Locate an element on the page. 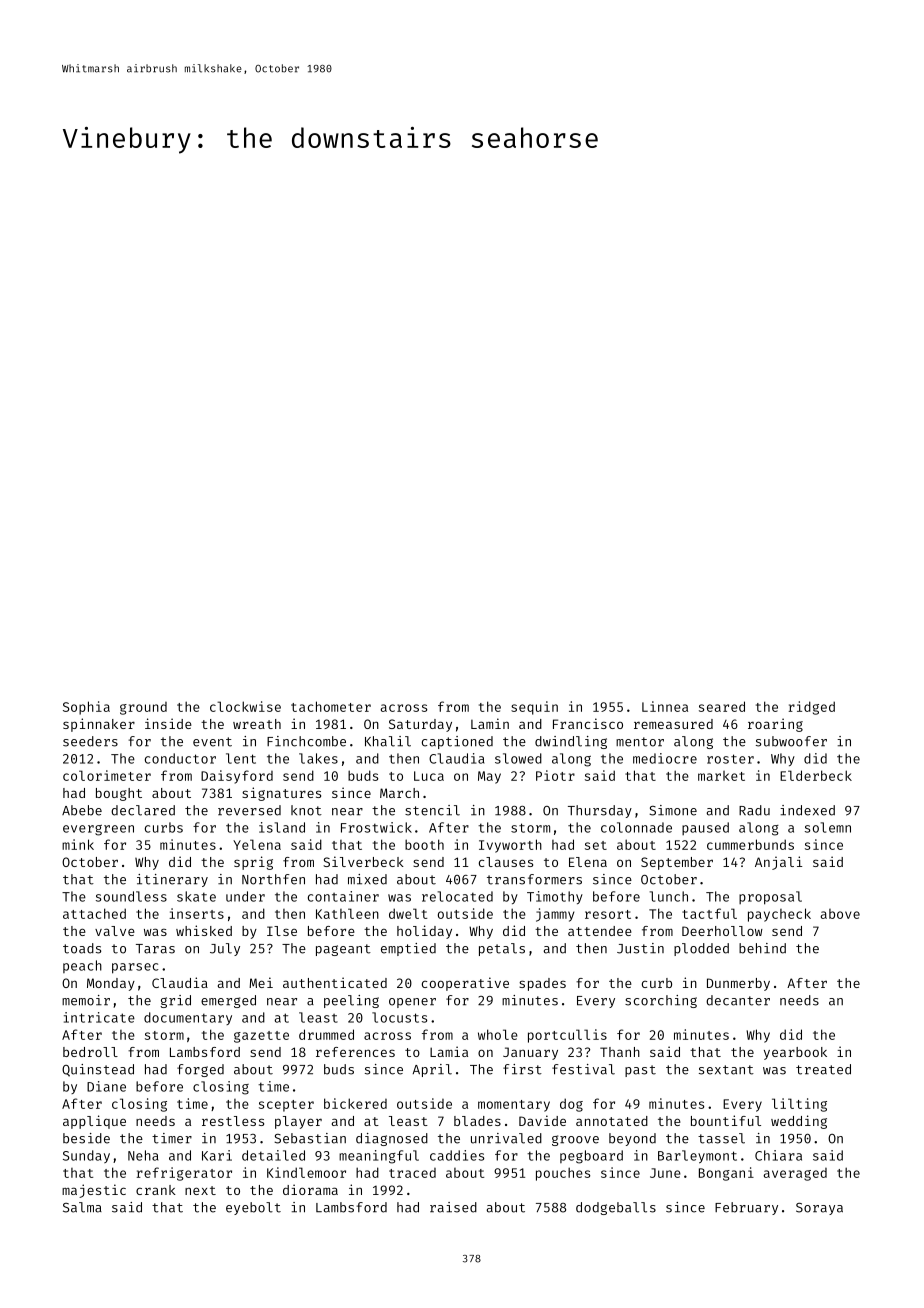 Image resolution: width=924 pixels, height=1308 pixels. spades is located at coordinates (542, 984).
